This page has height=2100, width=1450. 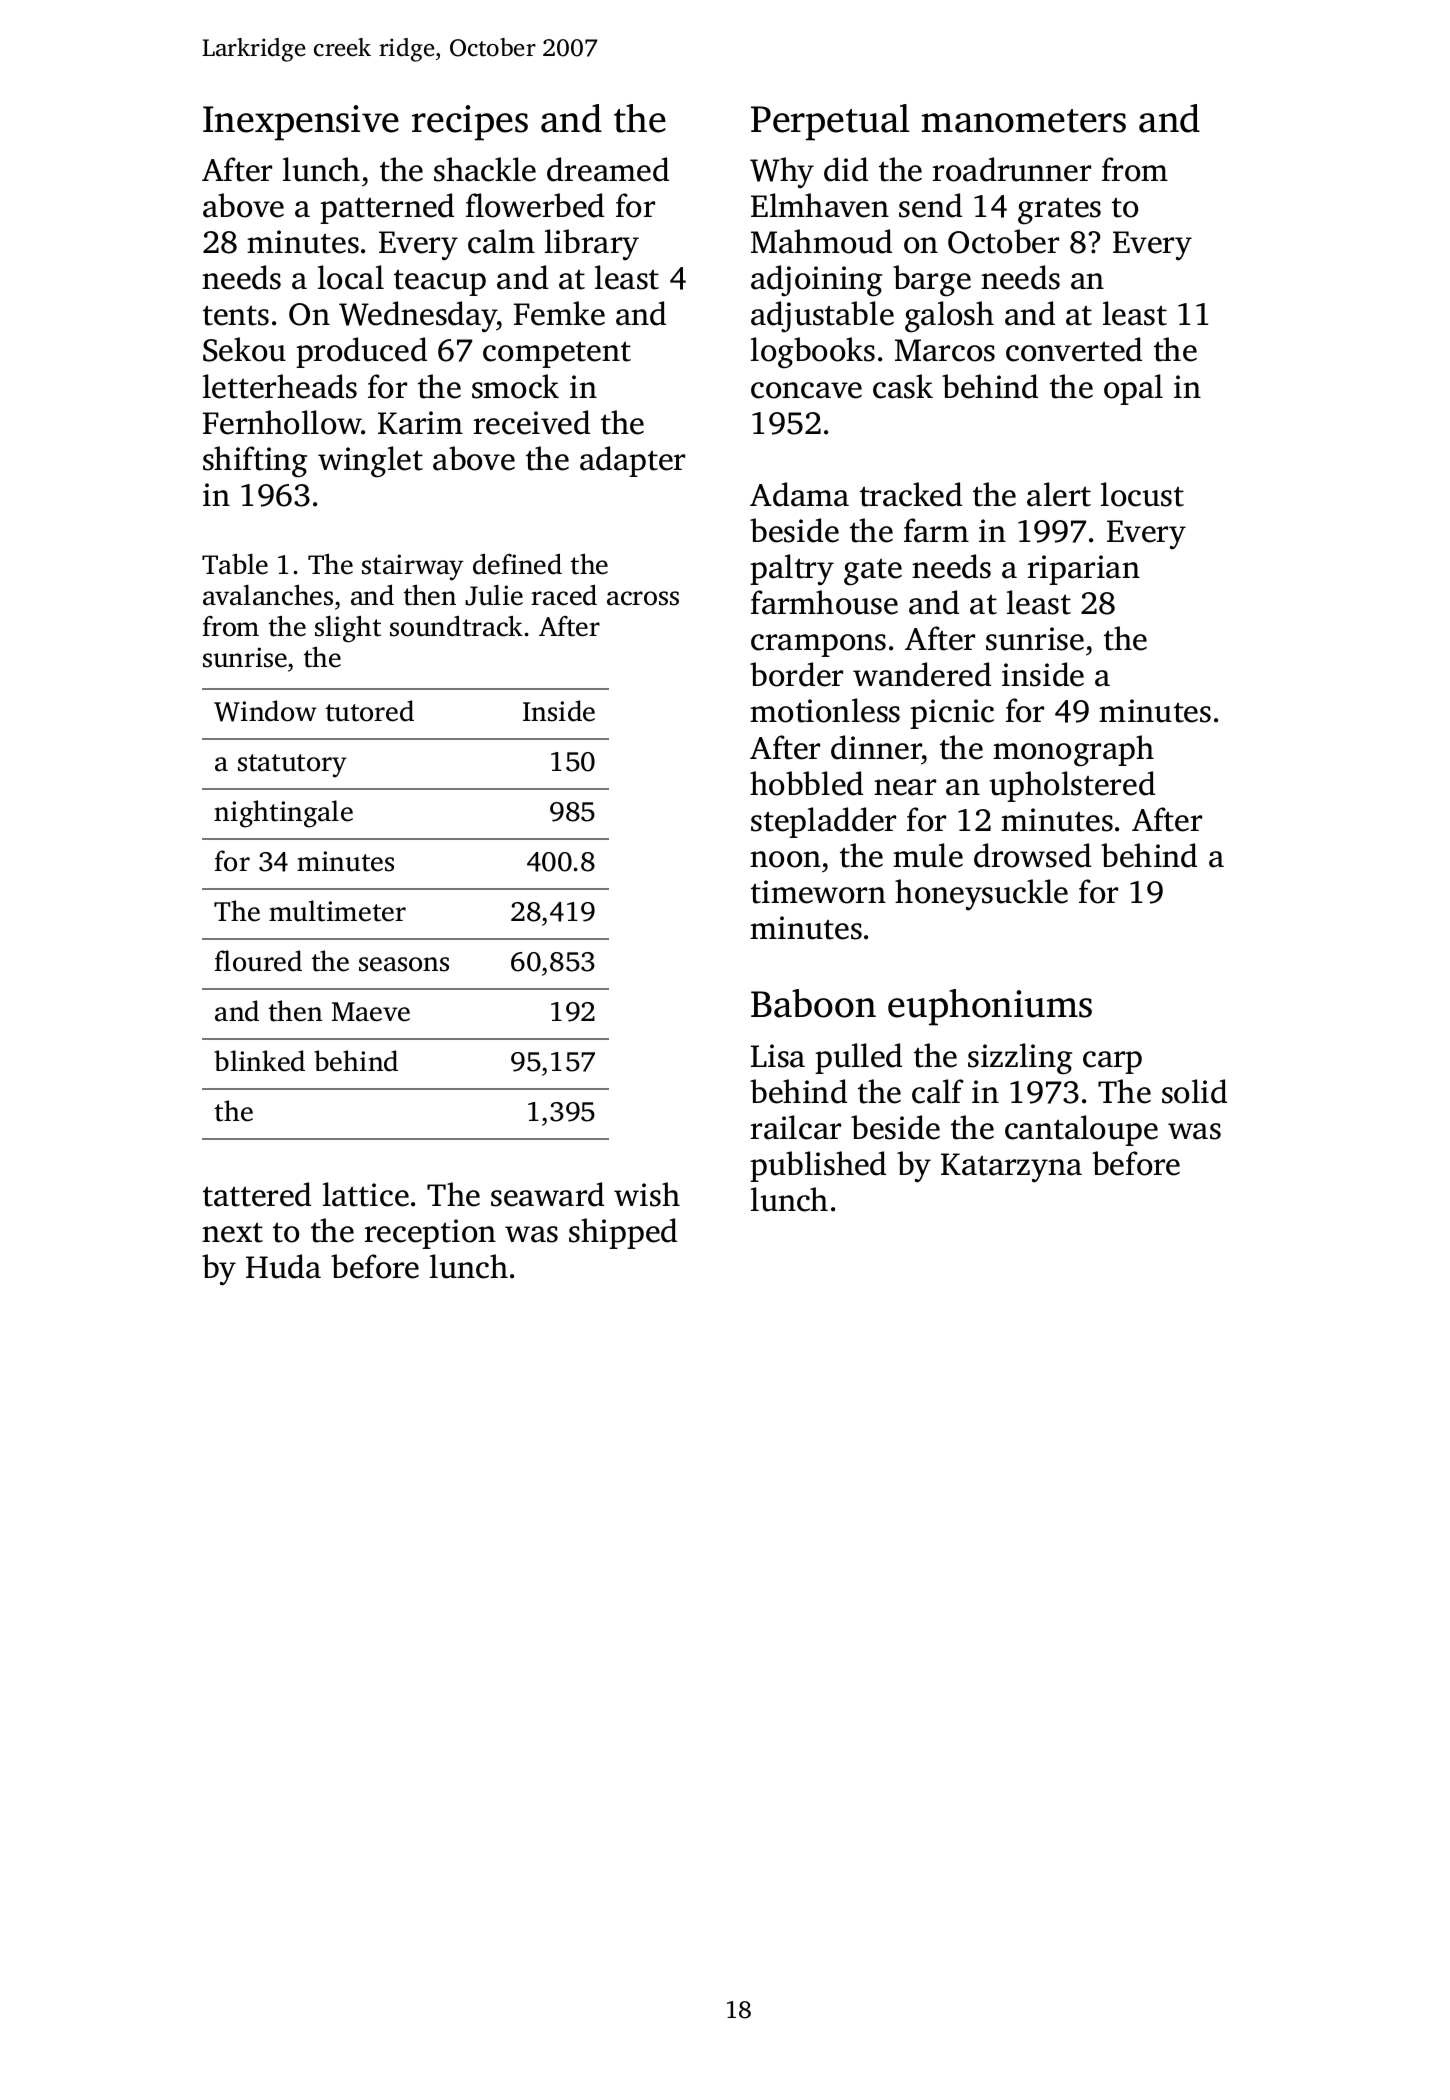 What do you see at coordinates (981, 895) in the page?
I see `honeysuckle` at bounding box center [981, 895].
